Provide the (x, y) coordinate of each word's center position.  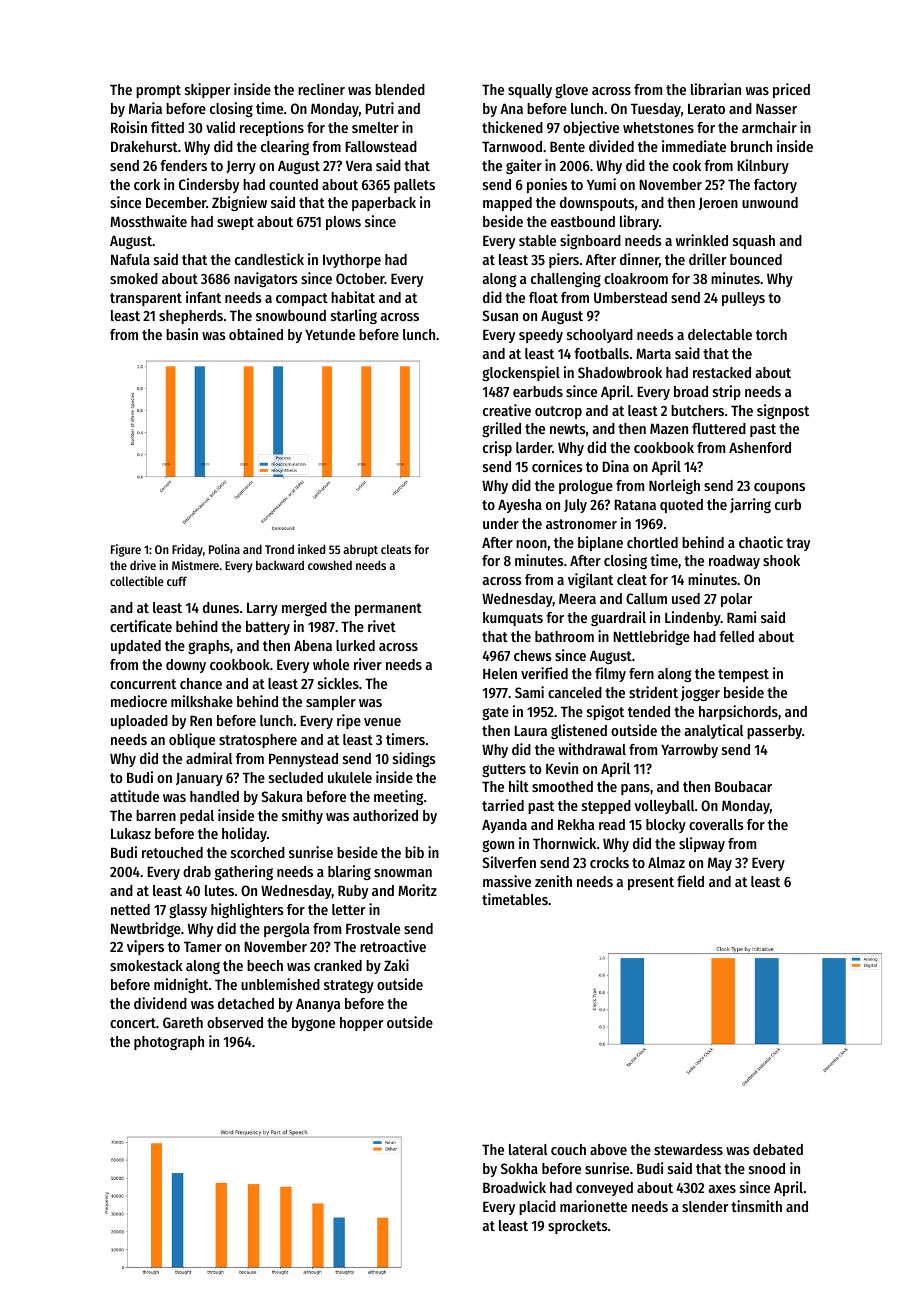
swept (235, 223)
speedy (541, 336)
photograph (169, 1043)
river (368, 664)
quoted (681, 506)
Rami (741, 617)
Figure (126, 550)
